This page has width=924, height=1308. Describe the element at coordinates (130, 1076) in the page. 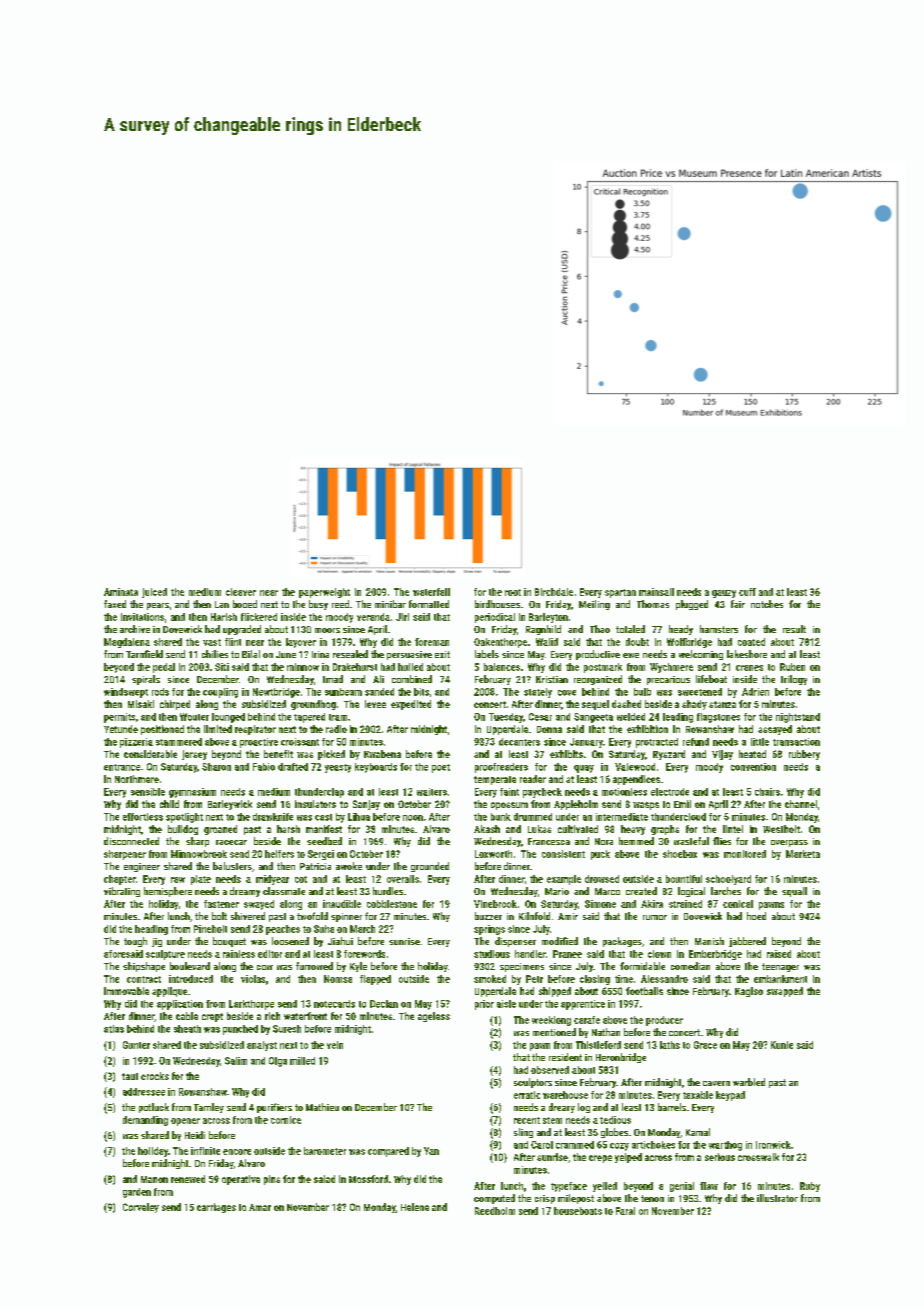

I see `taut` at that location.
